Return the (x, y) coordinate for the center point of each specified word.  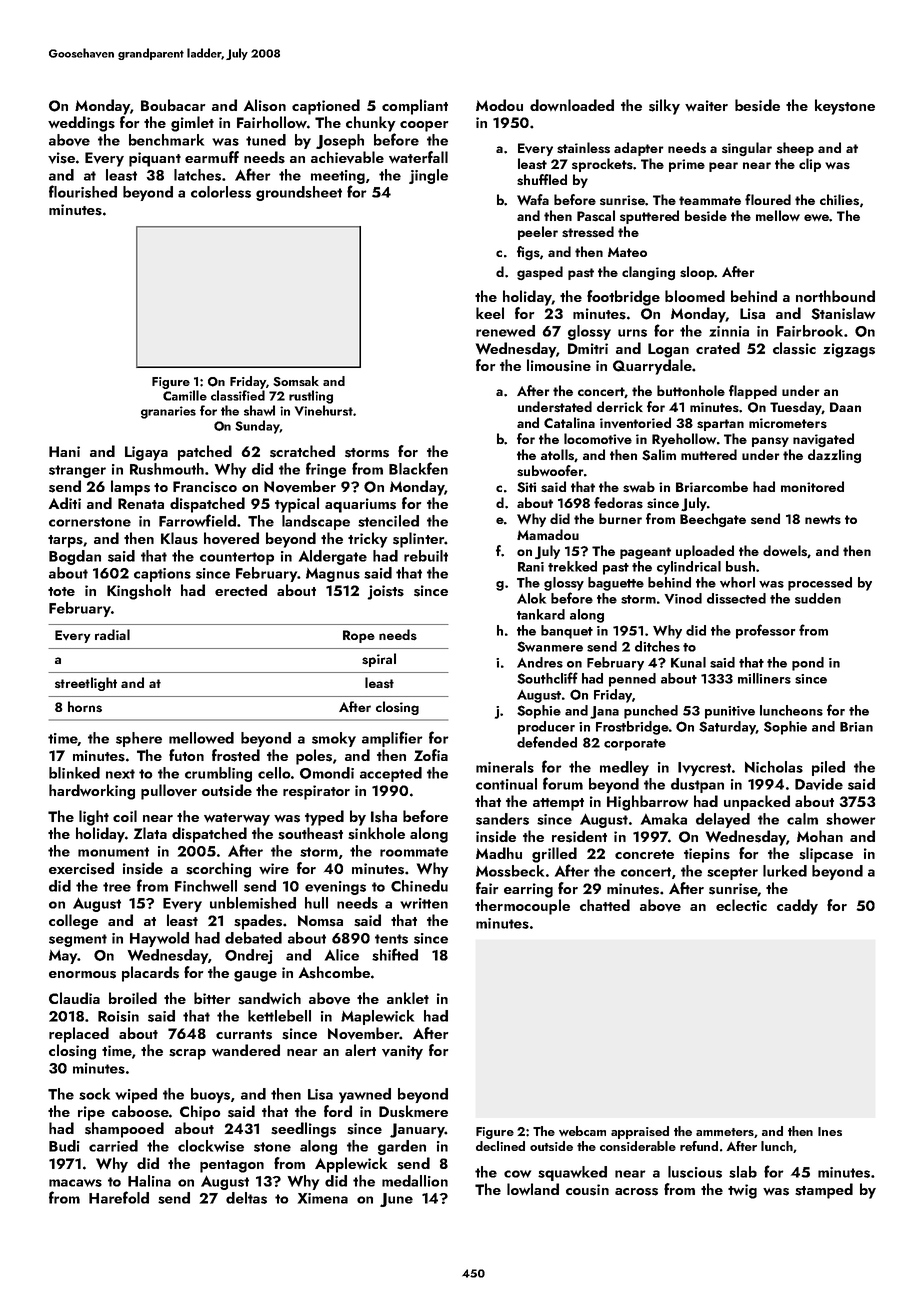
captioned (326, 107)
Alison (264, 105)
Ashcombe (334, 972)
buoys (210, 1095)
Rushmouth (167, 469)
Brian (856, 727)
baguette (616, 584)
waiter (706, 105)
